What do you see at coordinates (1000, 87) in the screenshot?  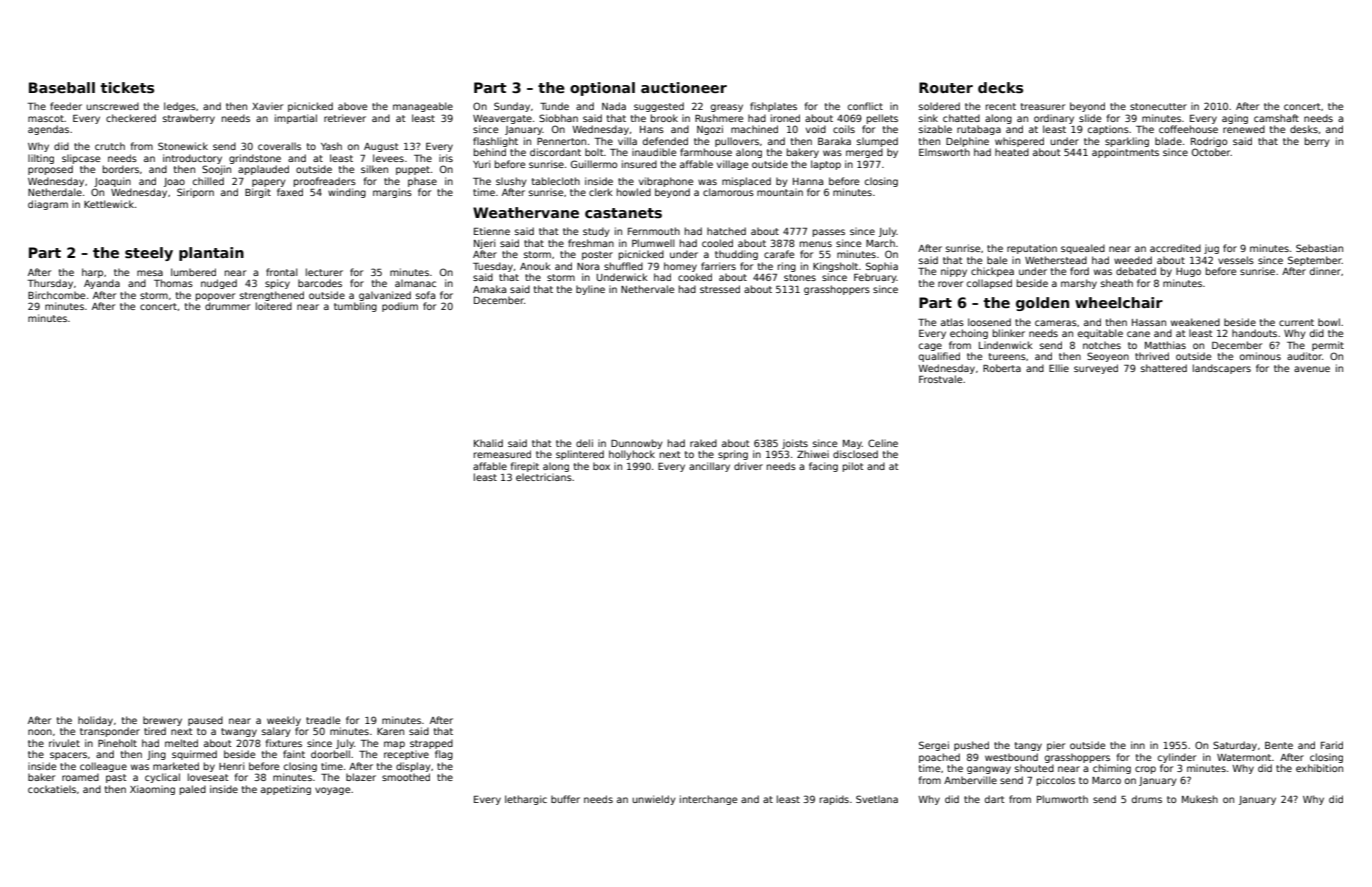 I see `decks` at bounding box center [1000, 87].
